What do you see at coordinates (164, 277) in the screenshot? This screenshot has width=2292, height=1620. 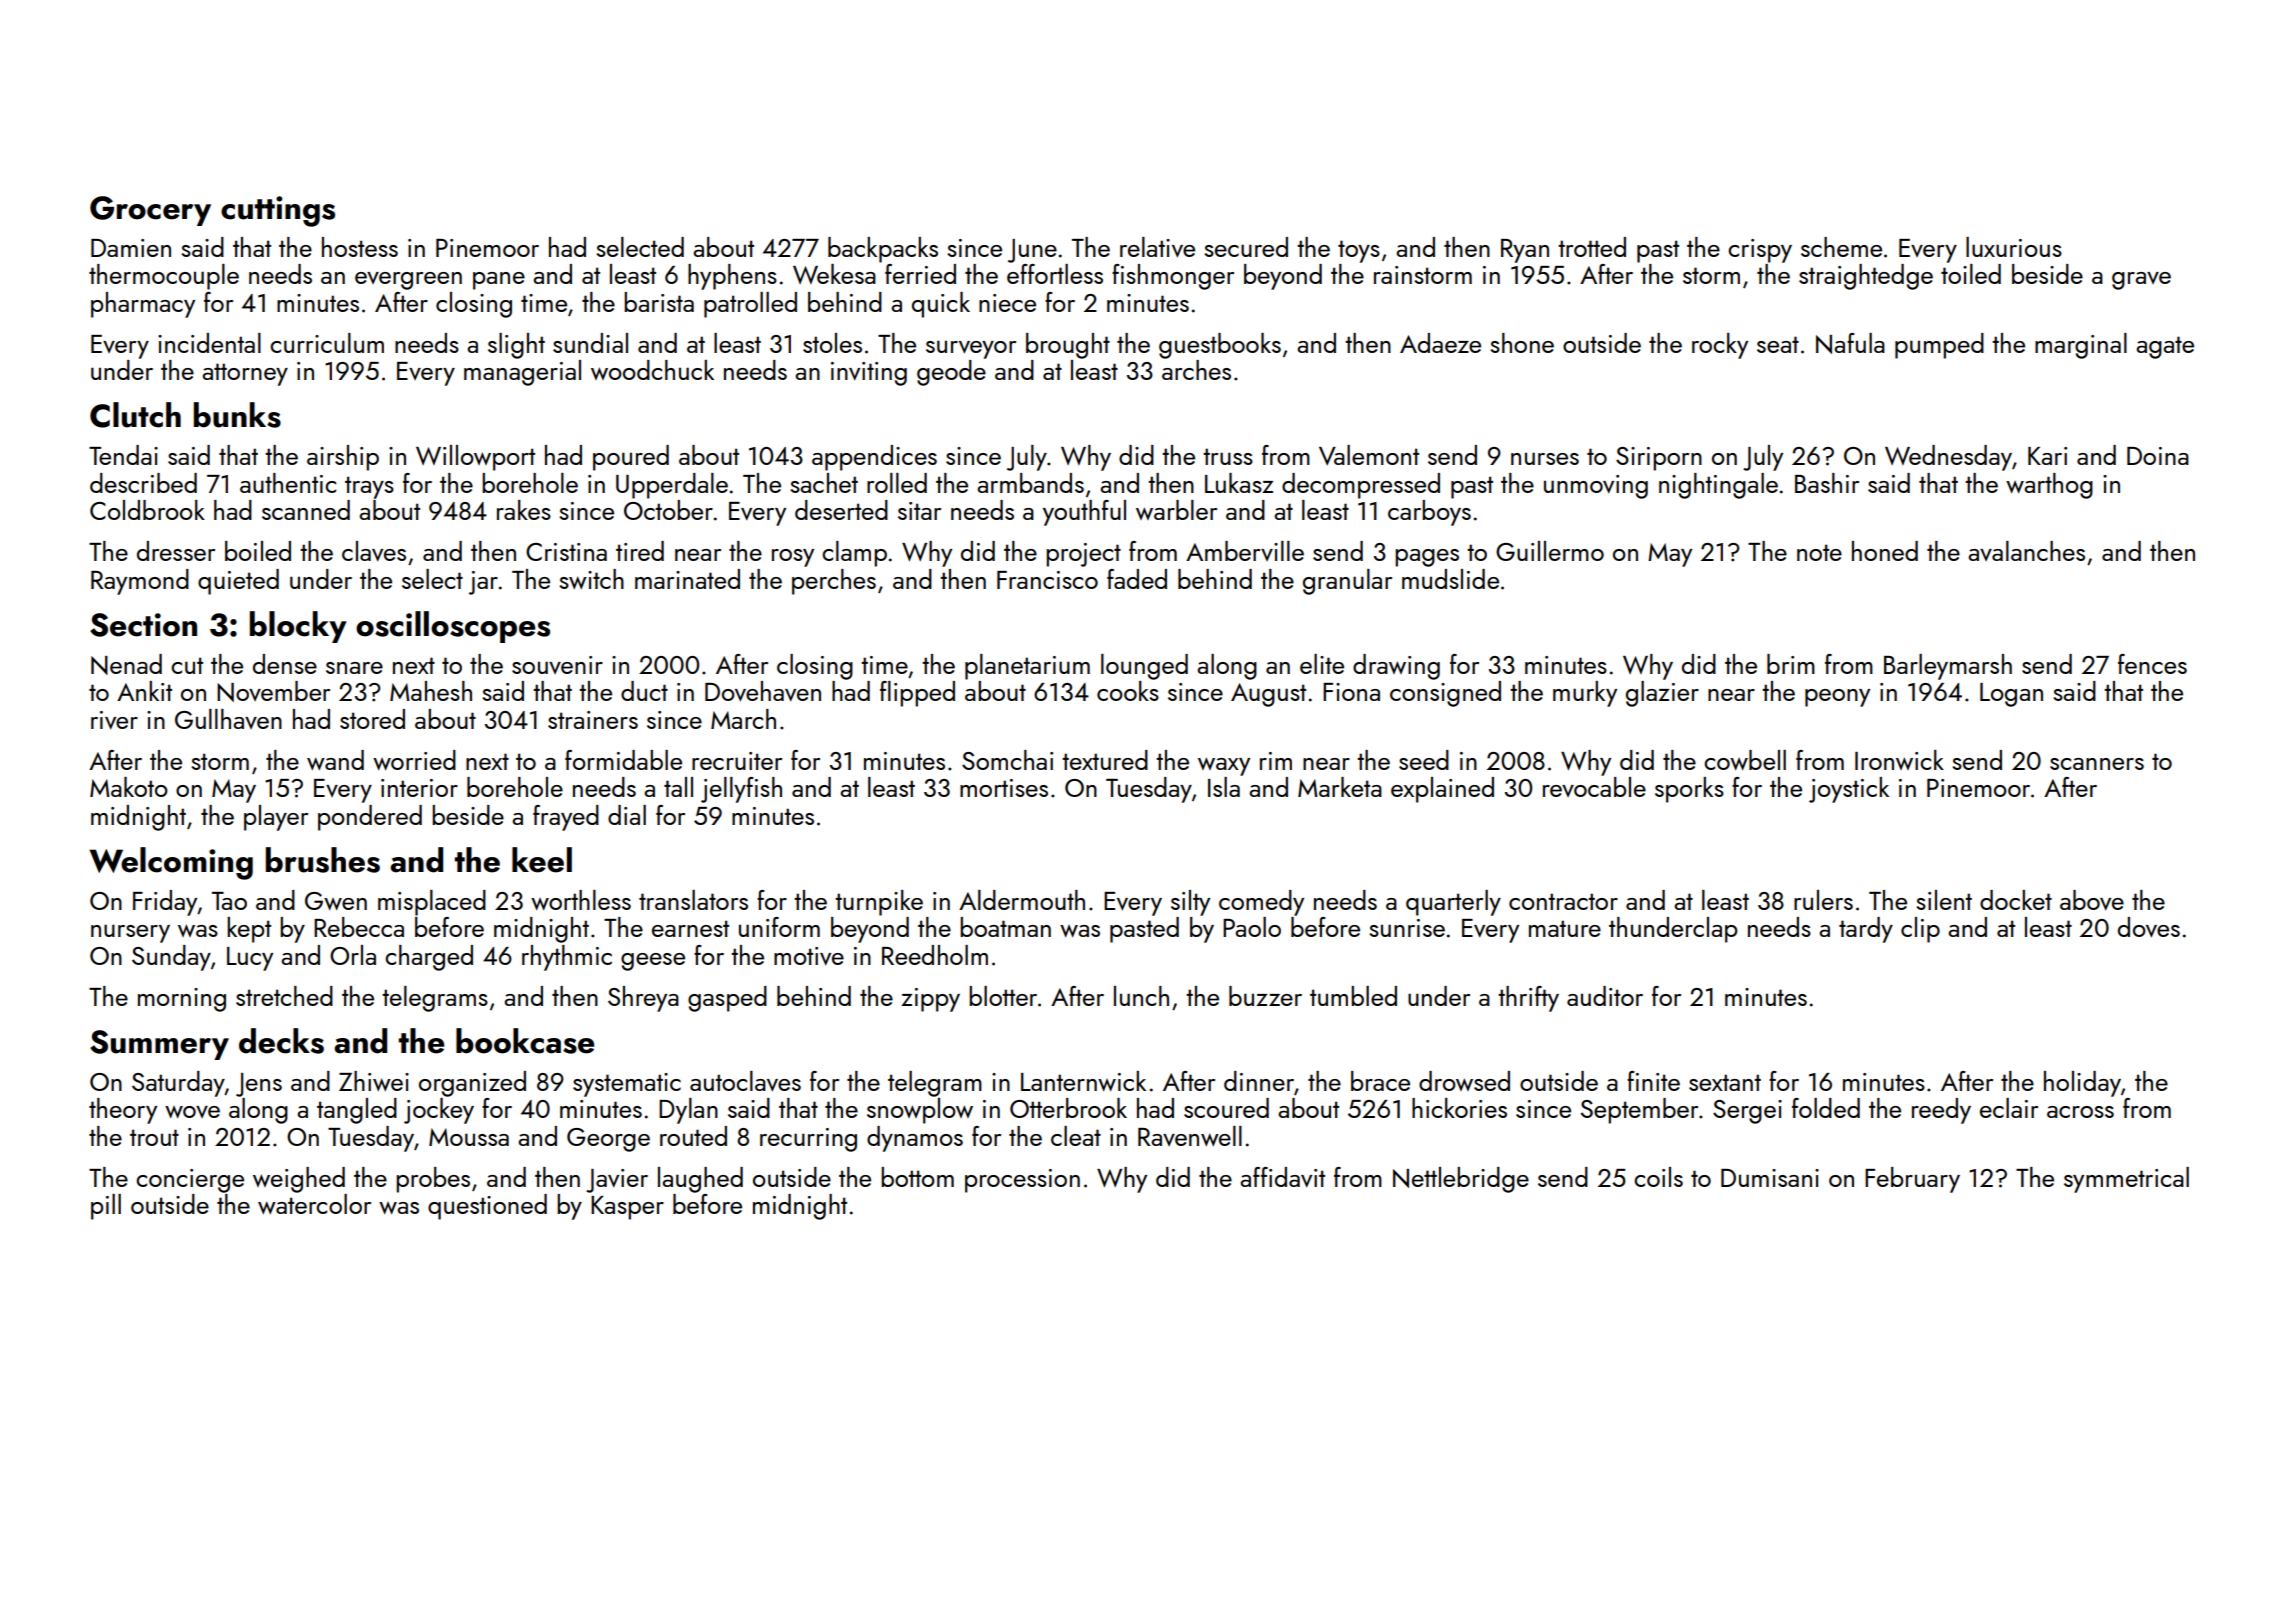 I see `thermocouple` at bounding box center [164, 277].
